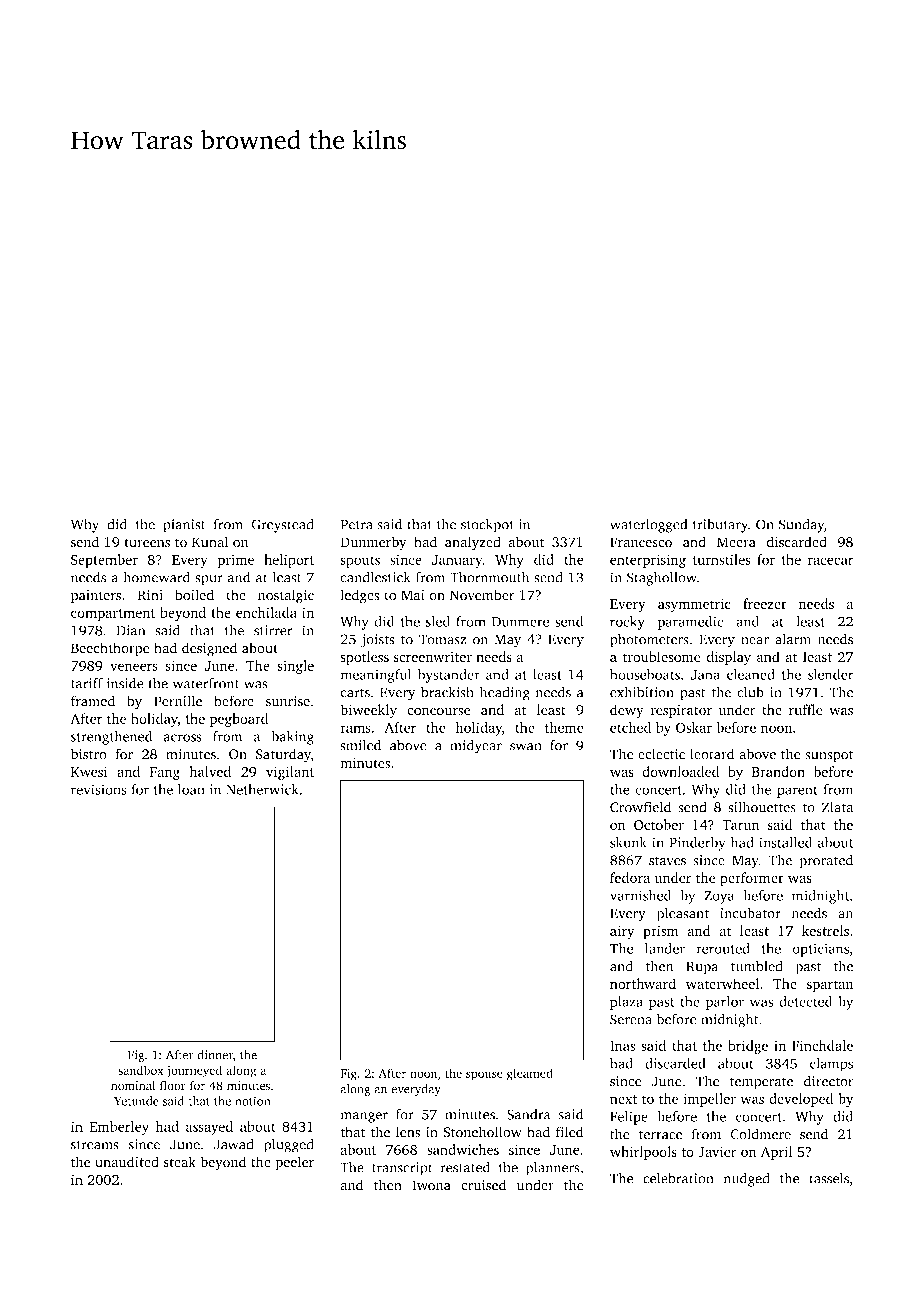 The height and width of the image is (1308, 924). Describe the element at coordinates (357, 524) in the image. I see `Petra` at that location.
